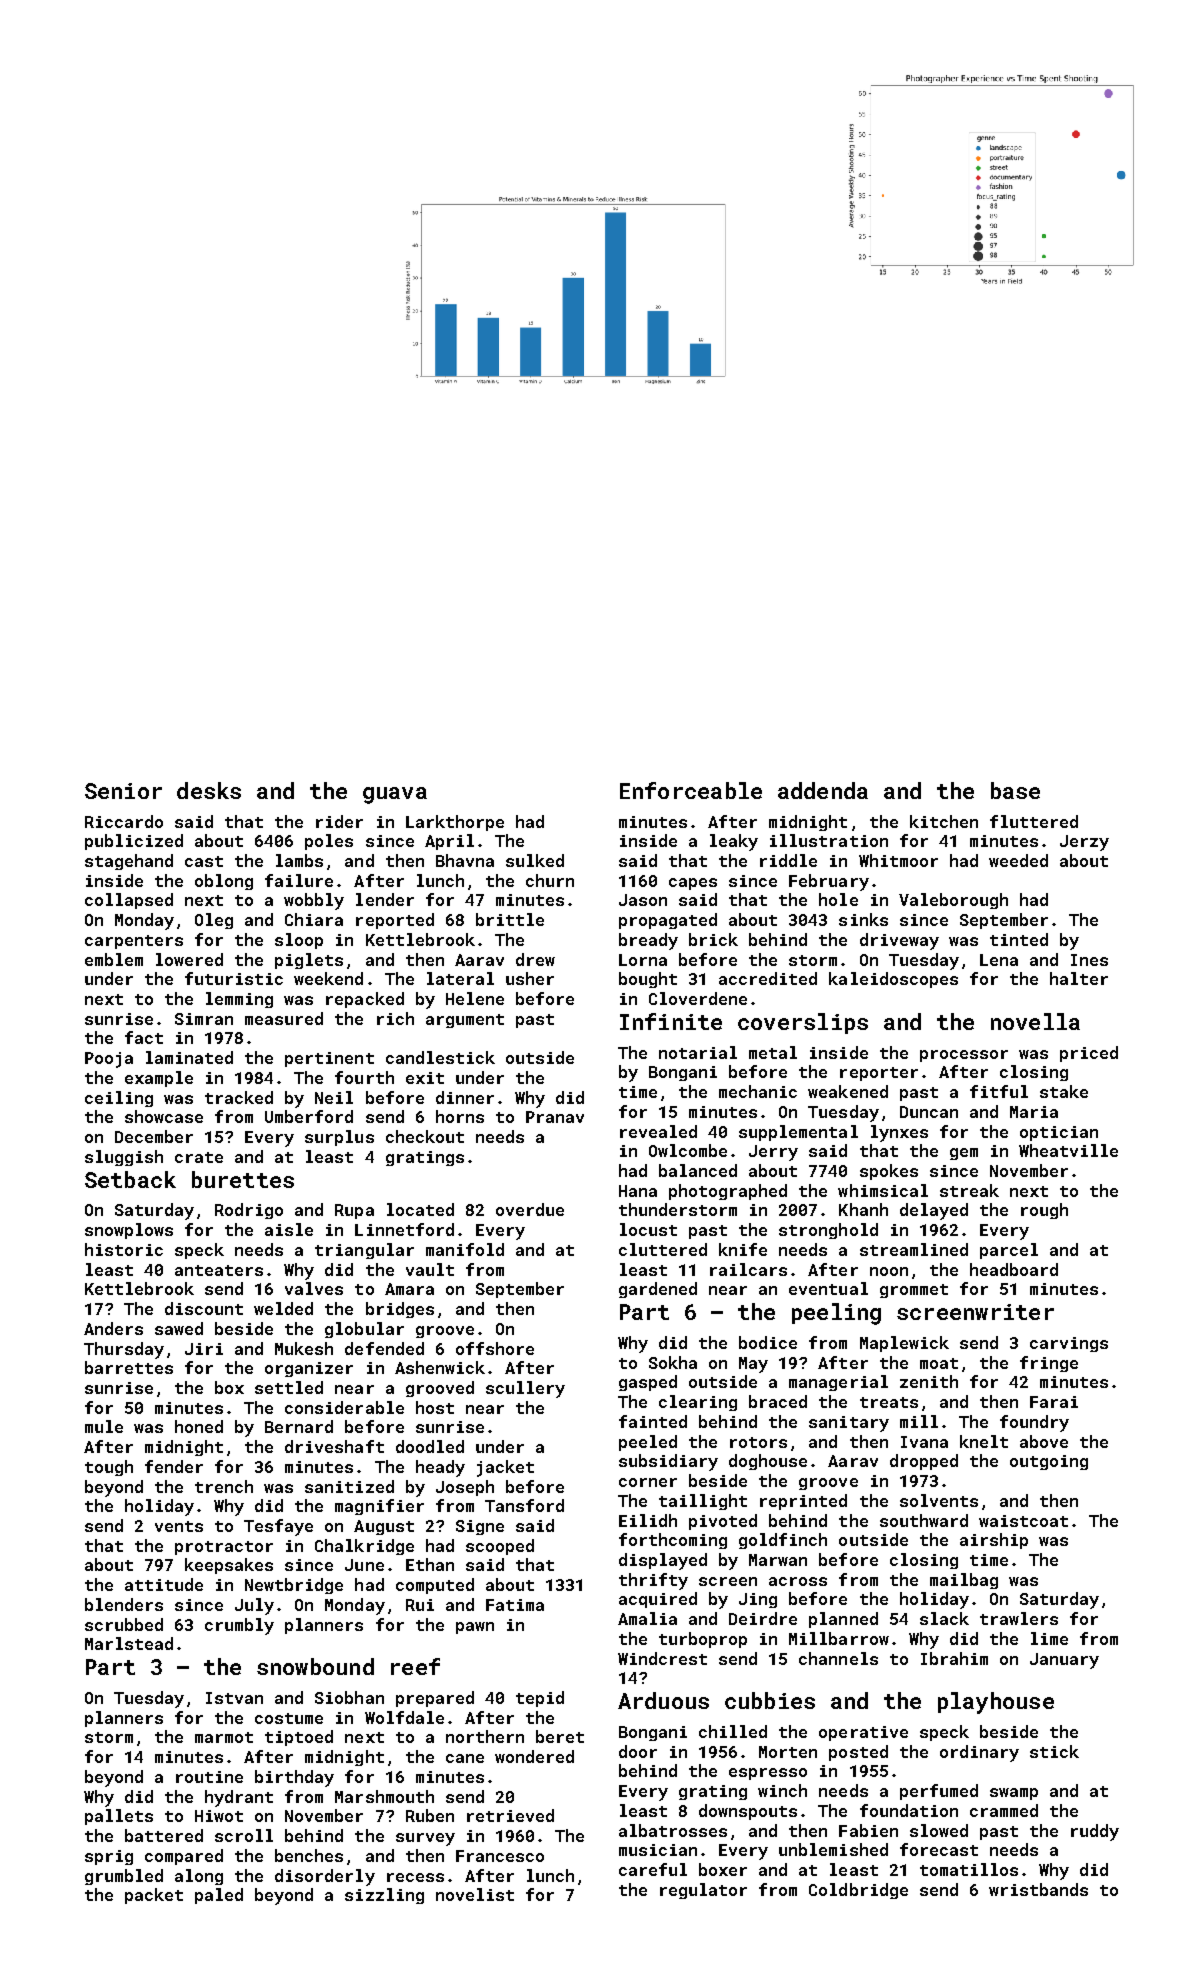 The image size is (1204, 1982). I want to click on addenda, so click(823, 790).
